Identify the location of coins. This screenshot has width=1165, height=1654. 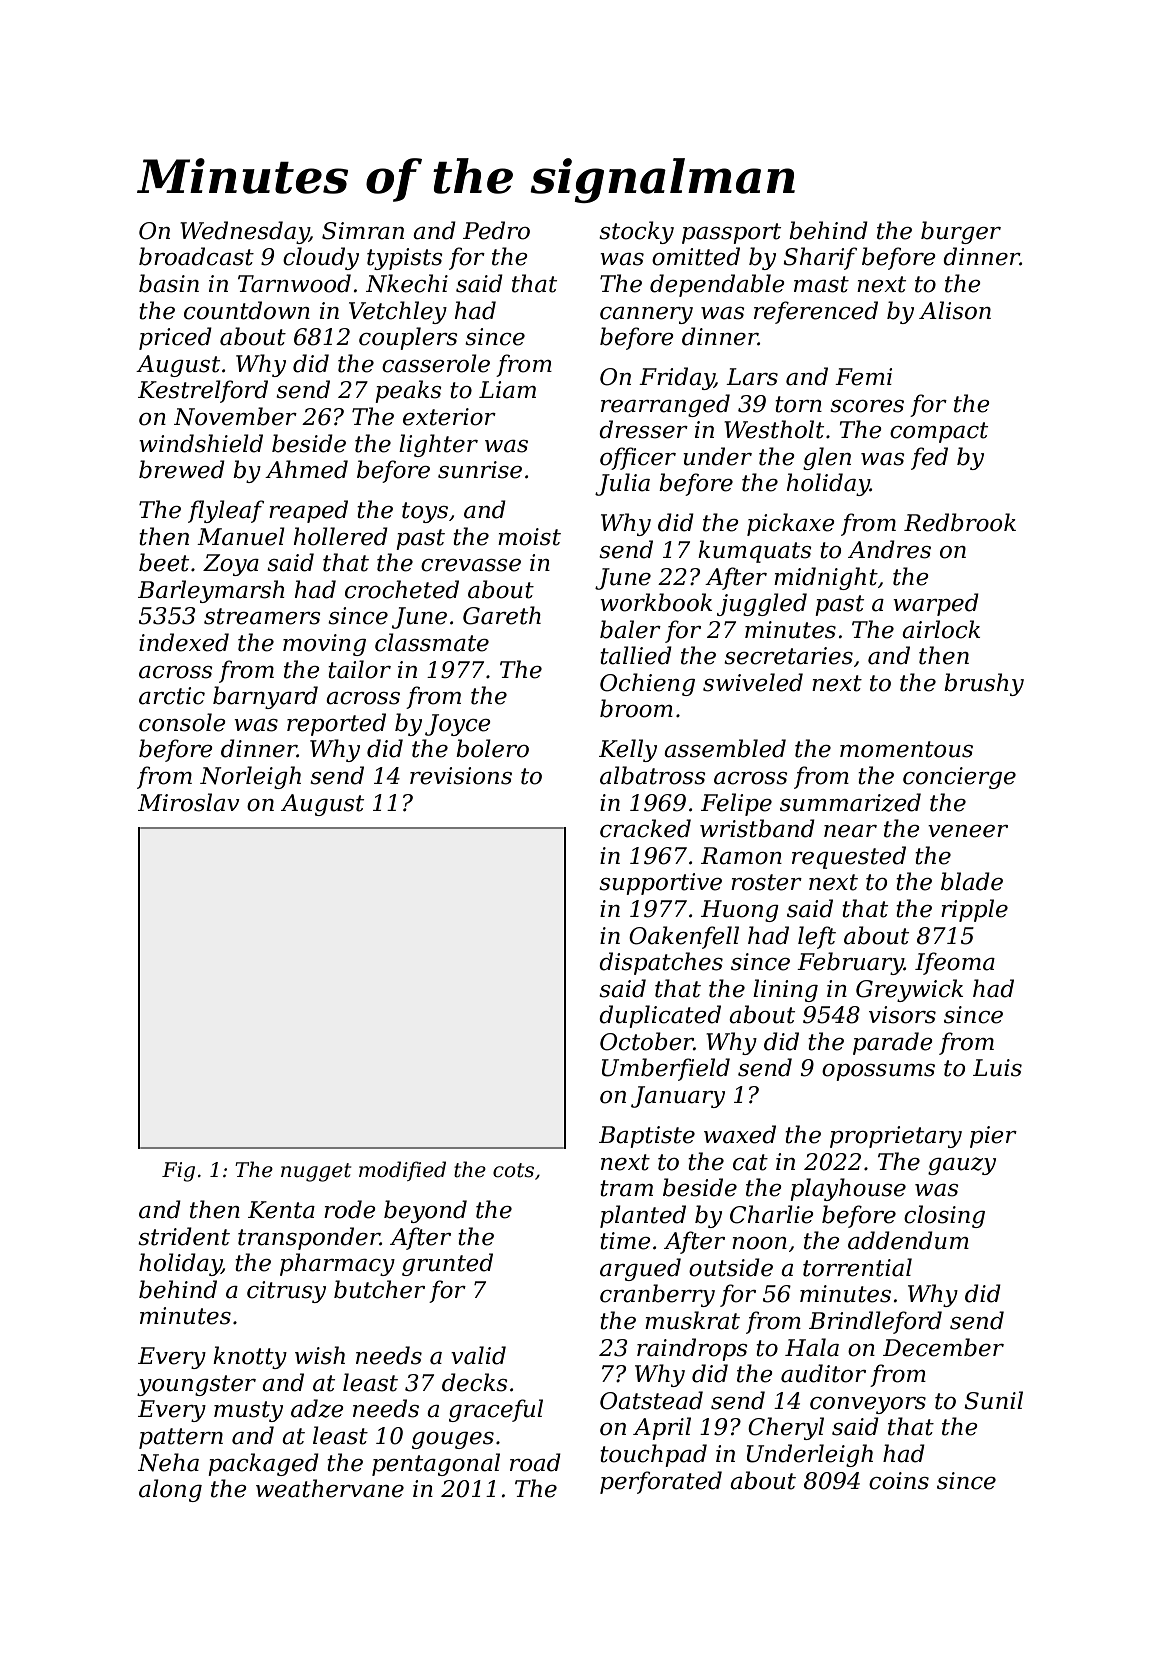
(899, 1481).
